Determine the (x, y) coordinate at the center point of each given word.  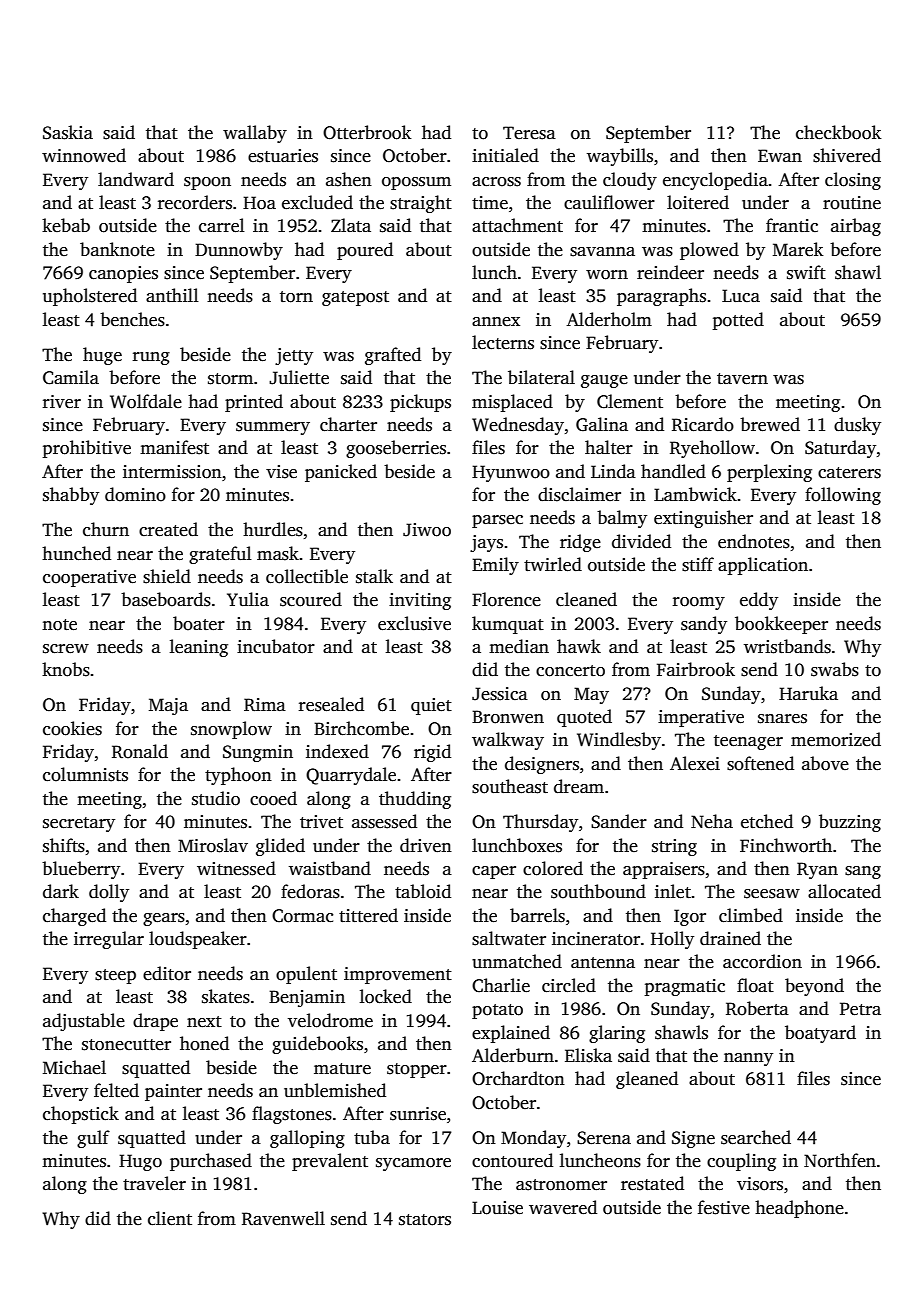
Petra (860, 1009)
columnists (85, 774)
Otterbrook (367, 132)
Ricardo (703, 424)
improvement (398, 975)
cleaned (586, 599)
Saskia (68, 132)
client (170, 1218)
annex (496, 322)
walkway (508, 741)
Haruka (808, 693)
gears (164, 919)
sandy (704, 625)
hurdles (273, 529)
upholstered (90, 297)
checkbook (839, 132)
